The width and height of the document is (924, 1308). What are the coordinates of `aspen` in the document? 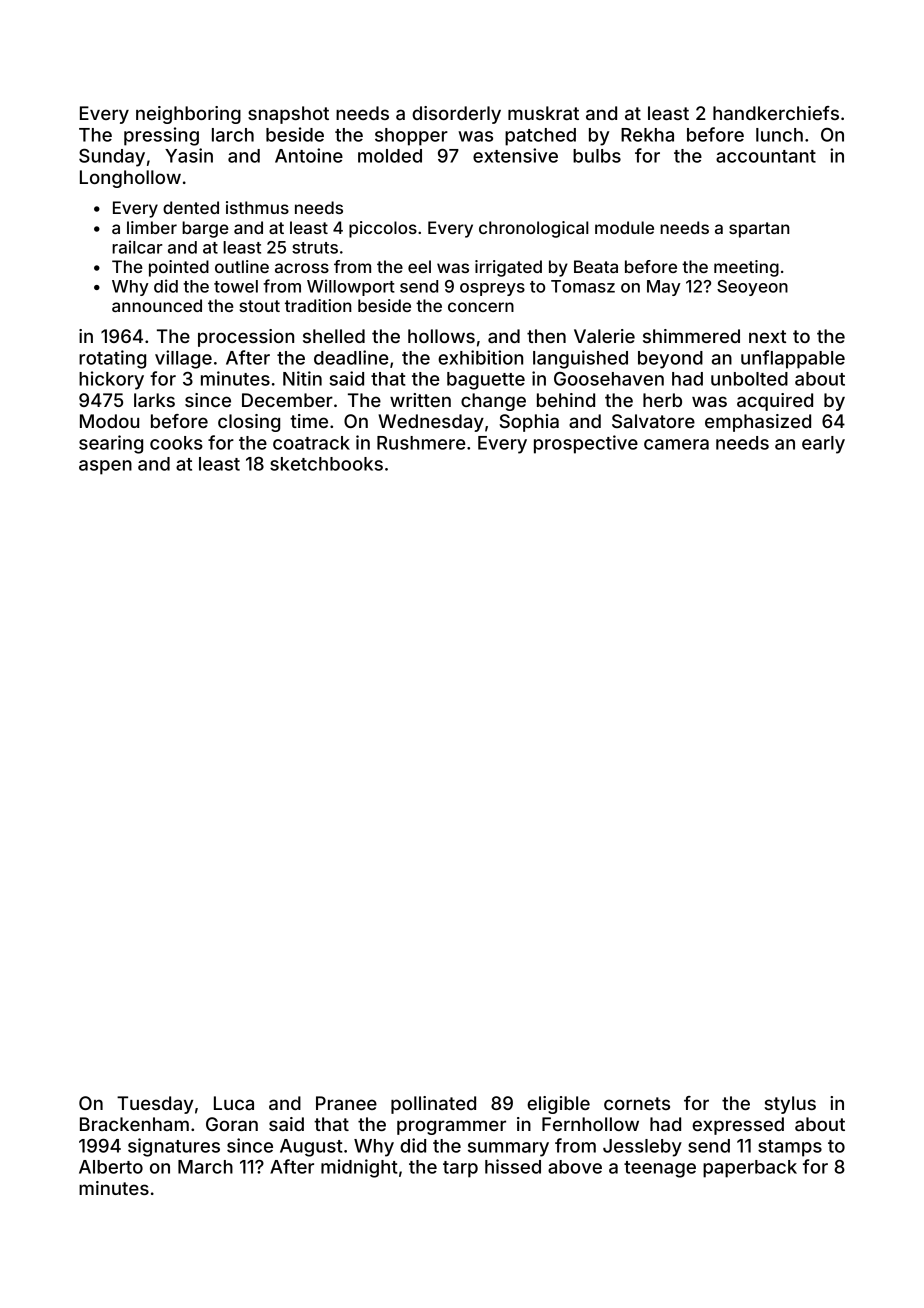 It's located at (105, 467).
